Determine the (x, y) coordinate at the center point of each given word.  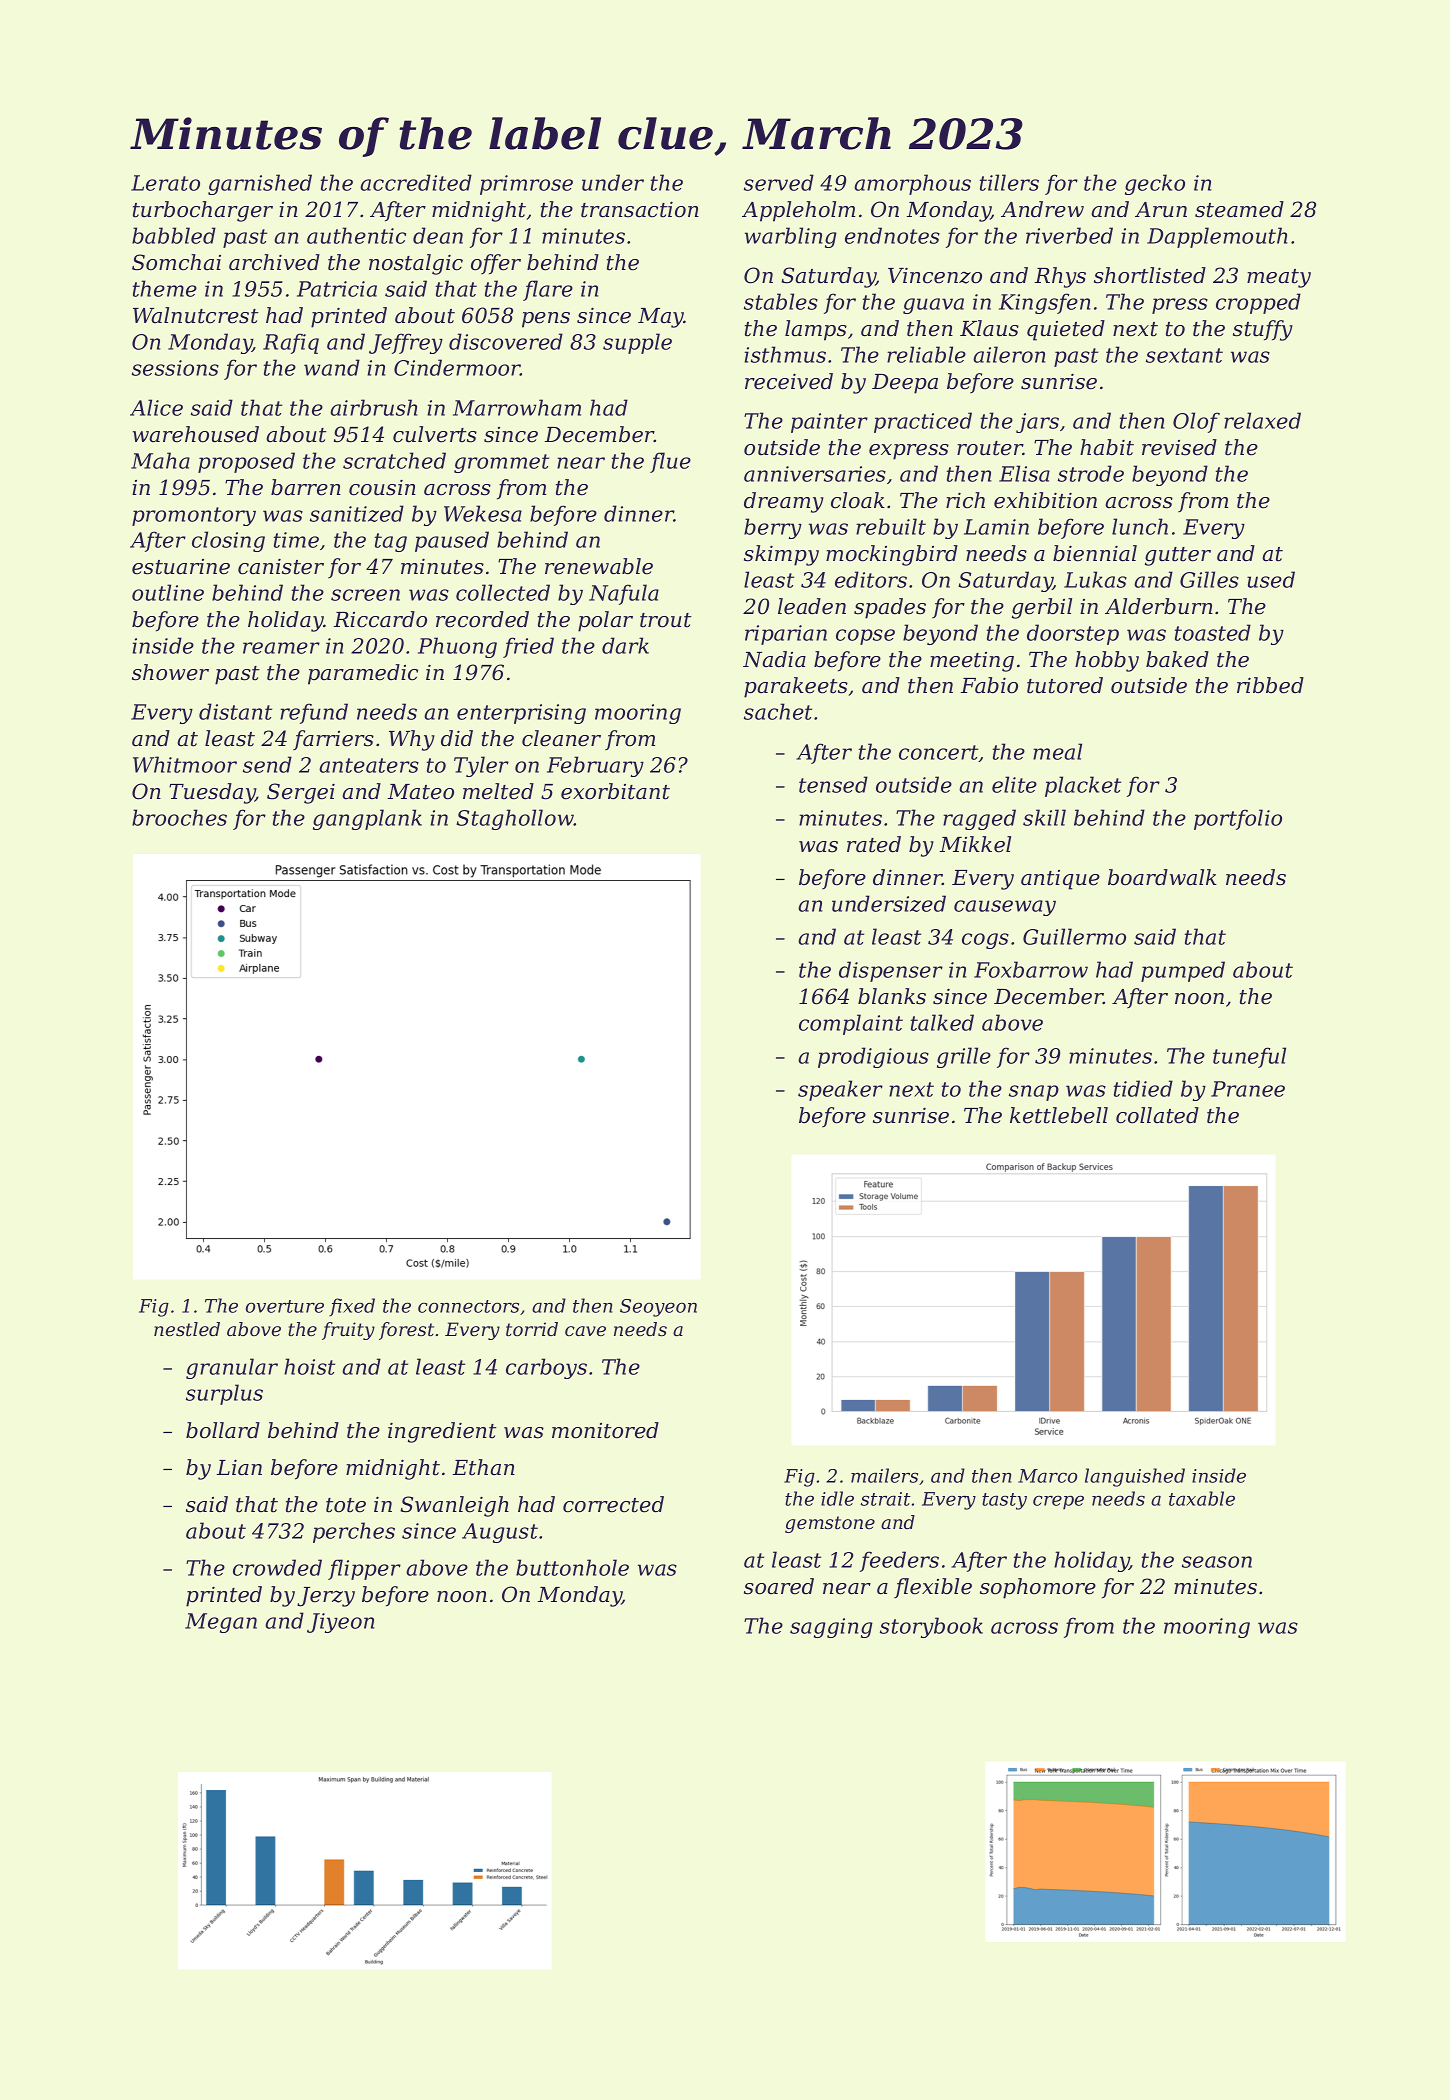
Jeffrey (406, 343)
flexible (933, 1588)
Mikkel (975, 844)
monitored (605, 1430)
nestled (187, 1329)
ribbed (1270, 685)
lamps (816, 330)
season (1217, 1562)
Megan (221, 1623)
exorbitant (615, 791)
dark (625, 645)
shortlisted (1150, 275)
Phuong (457, 647)
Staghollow (515, 819)
